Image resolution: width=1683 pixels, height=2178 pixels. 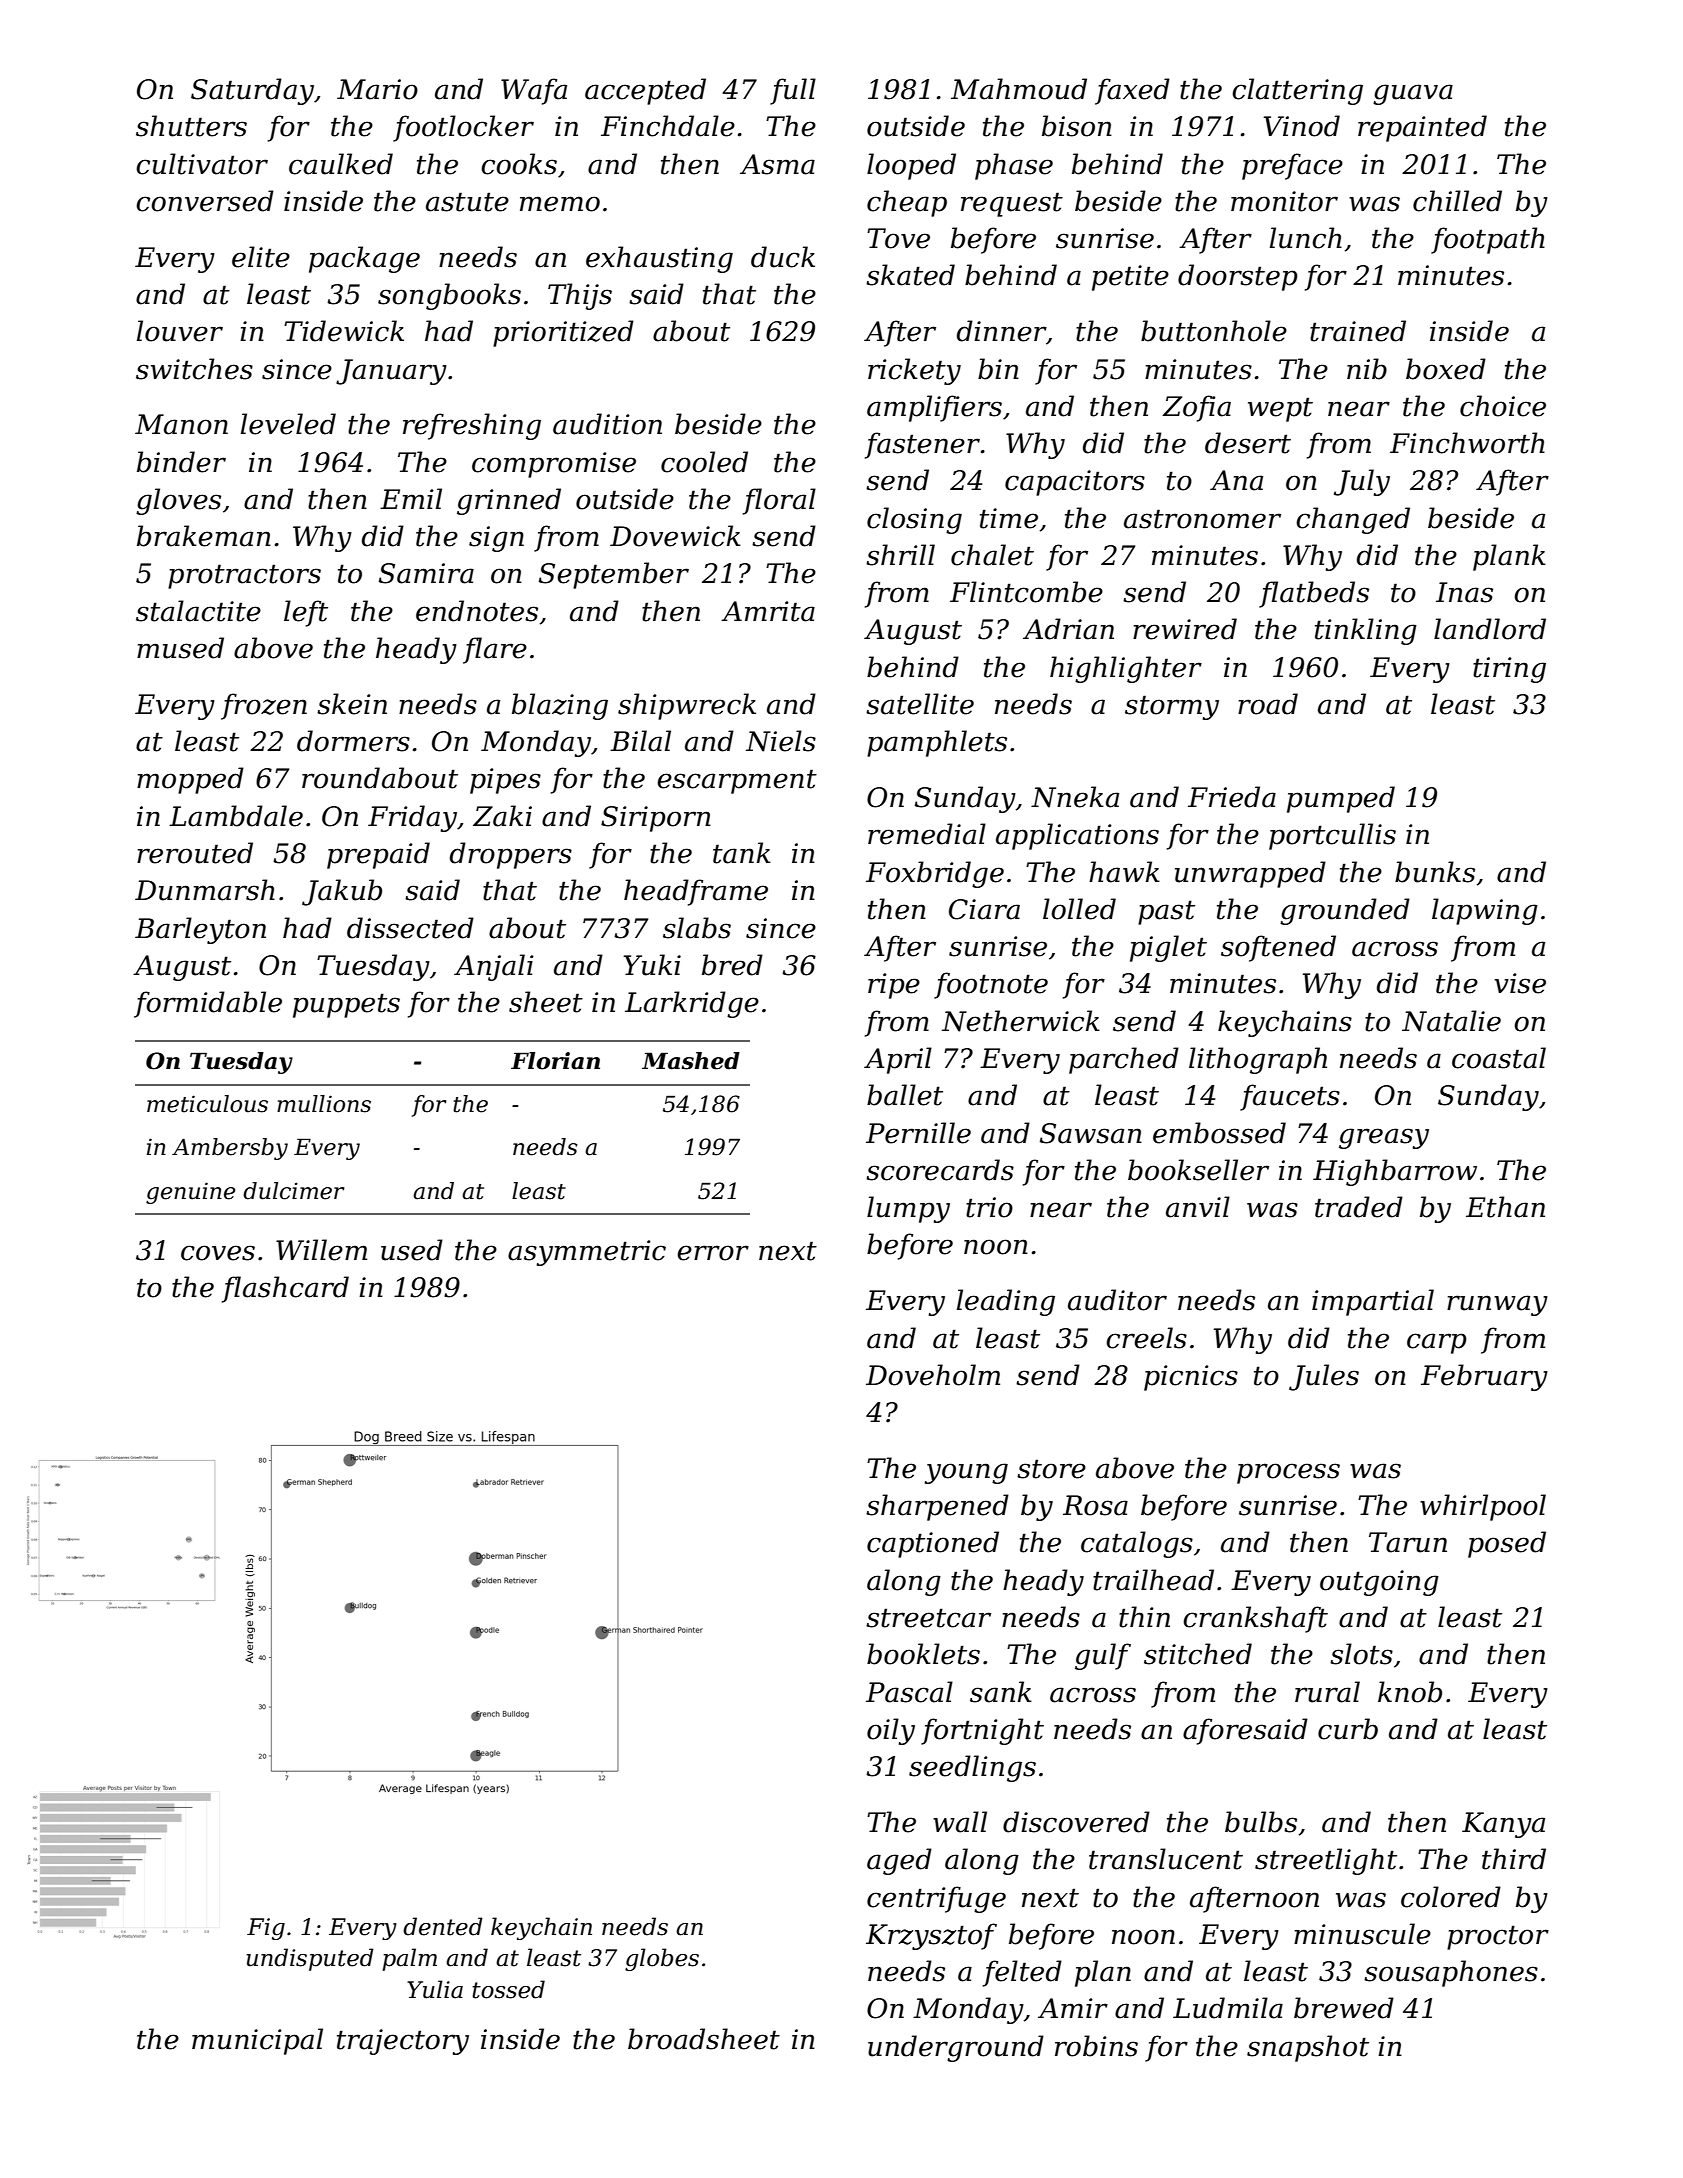 What do you see at coordinates (1278, 948) in the document?
I see `softened` at bounding box center [1278, 948].
